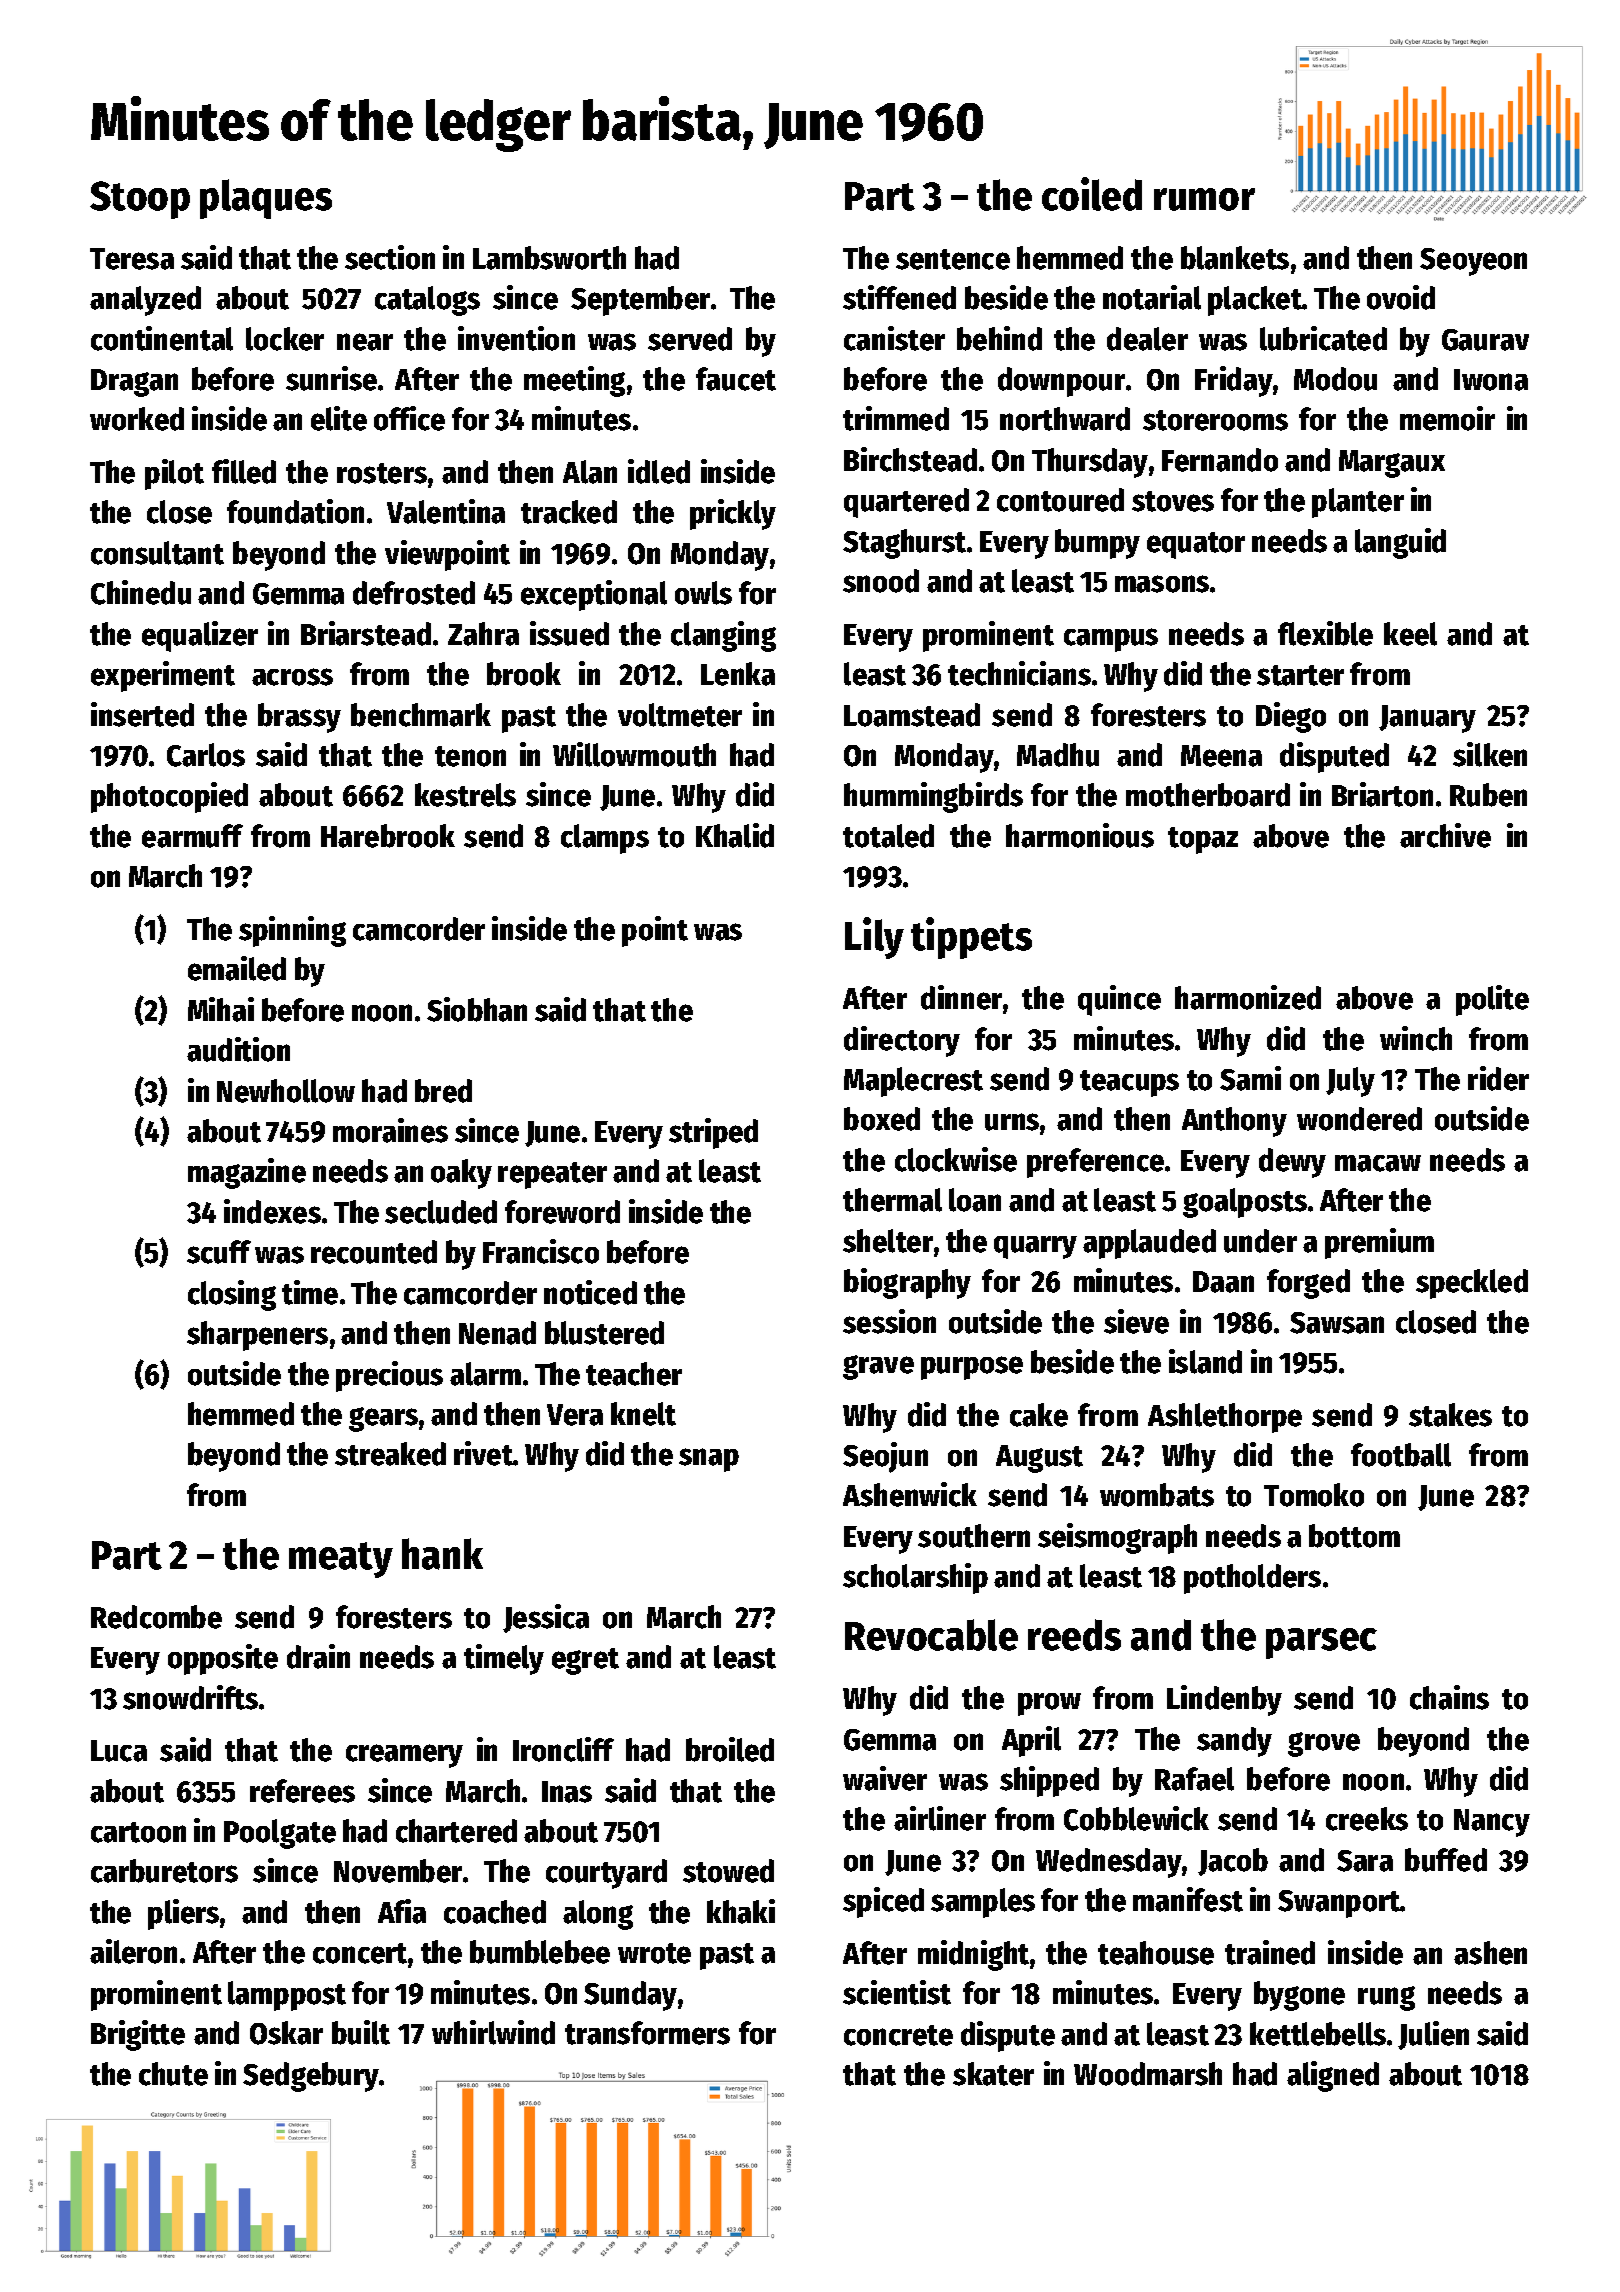 This screenshot has height=2292, width=1620. What do you see at coordinates (232, 1295) in the screenshot?
I see `closing` at bounding box center [232, 1295].
